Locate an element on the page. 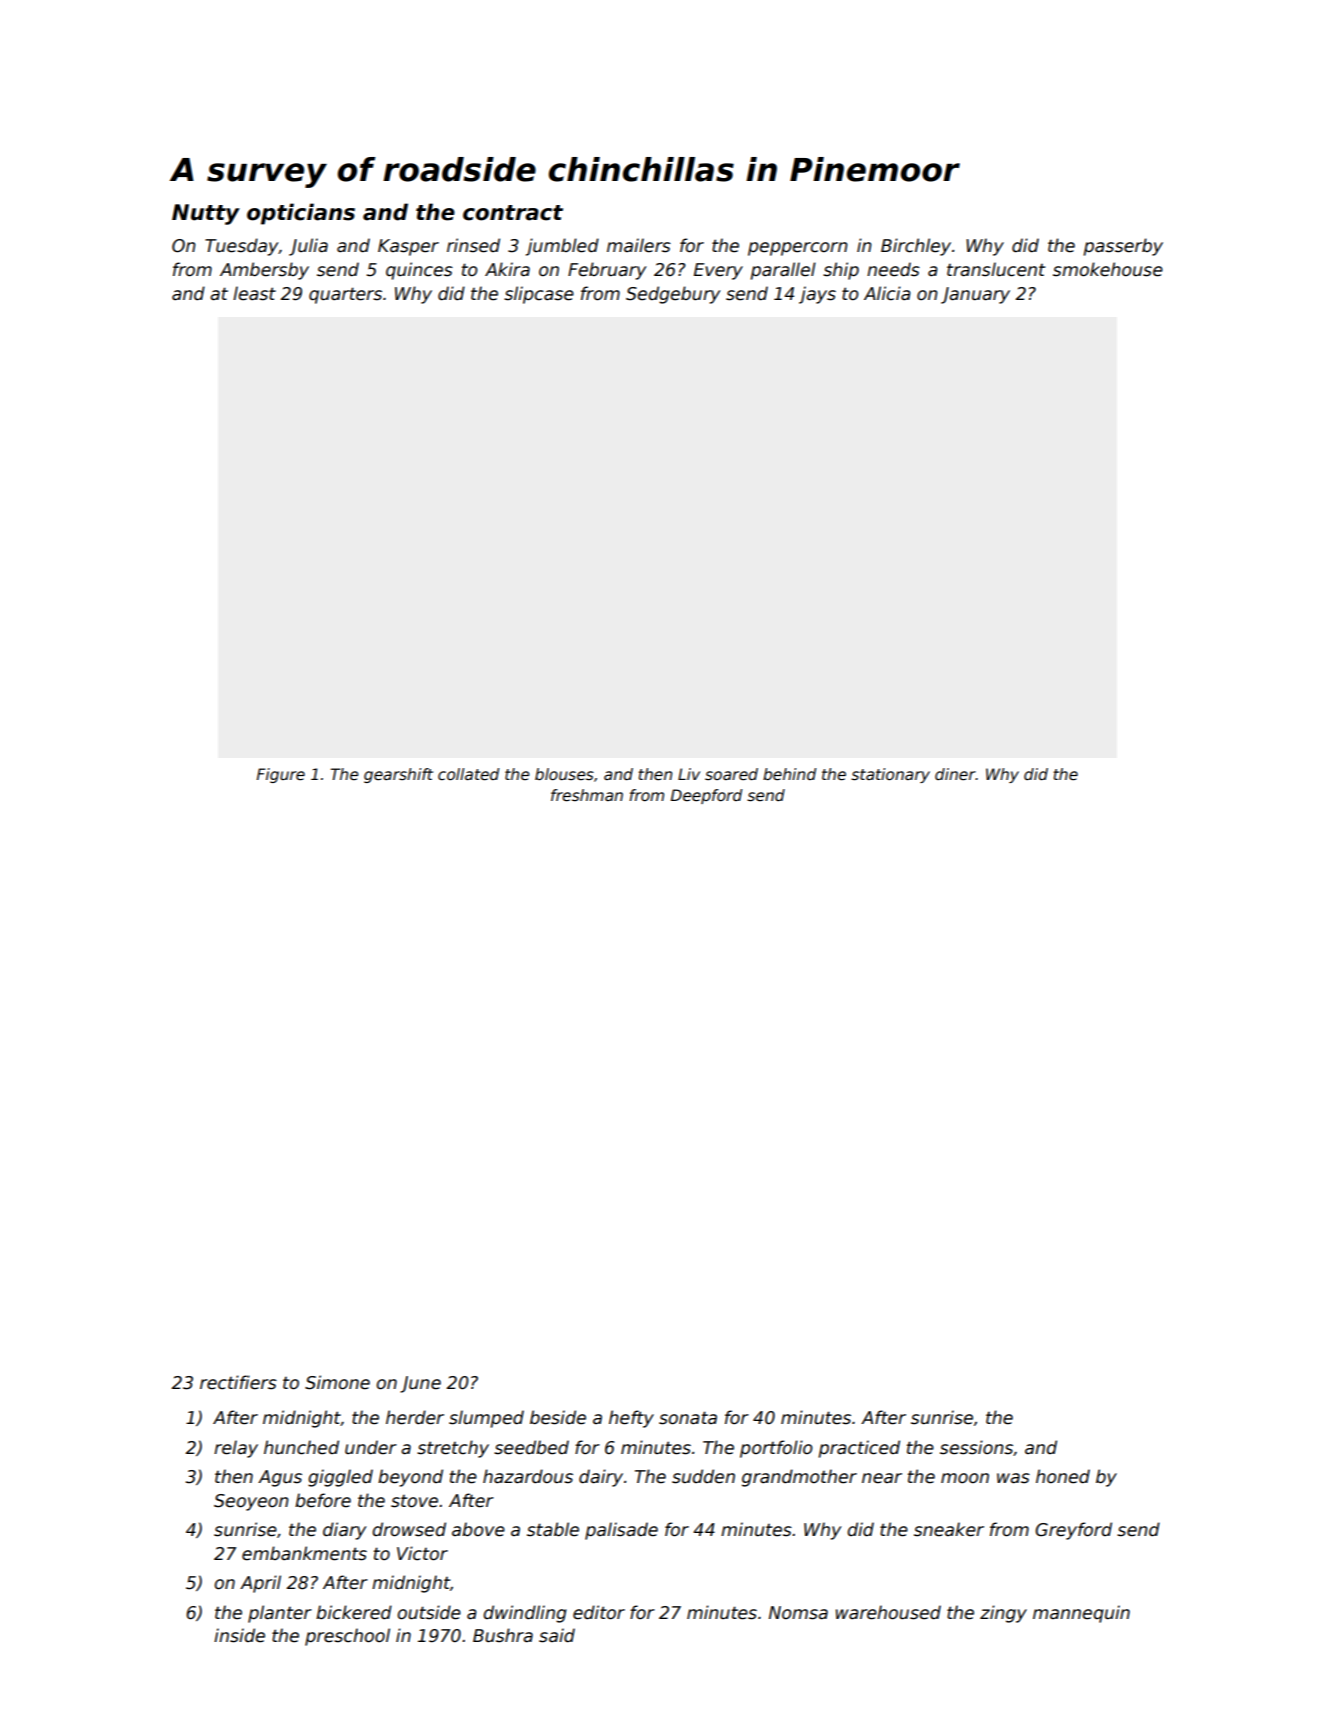 Image resolution: width=1335 pixels, height=1727 pixels. June is located at coordinates (420, 1384).
